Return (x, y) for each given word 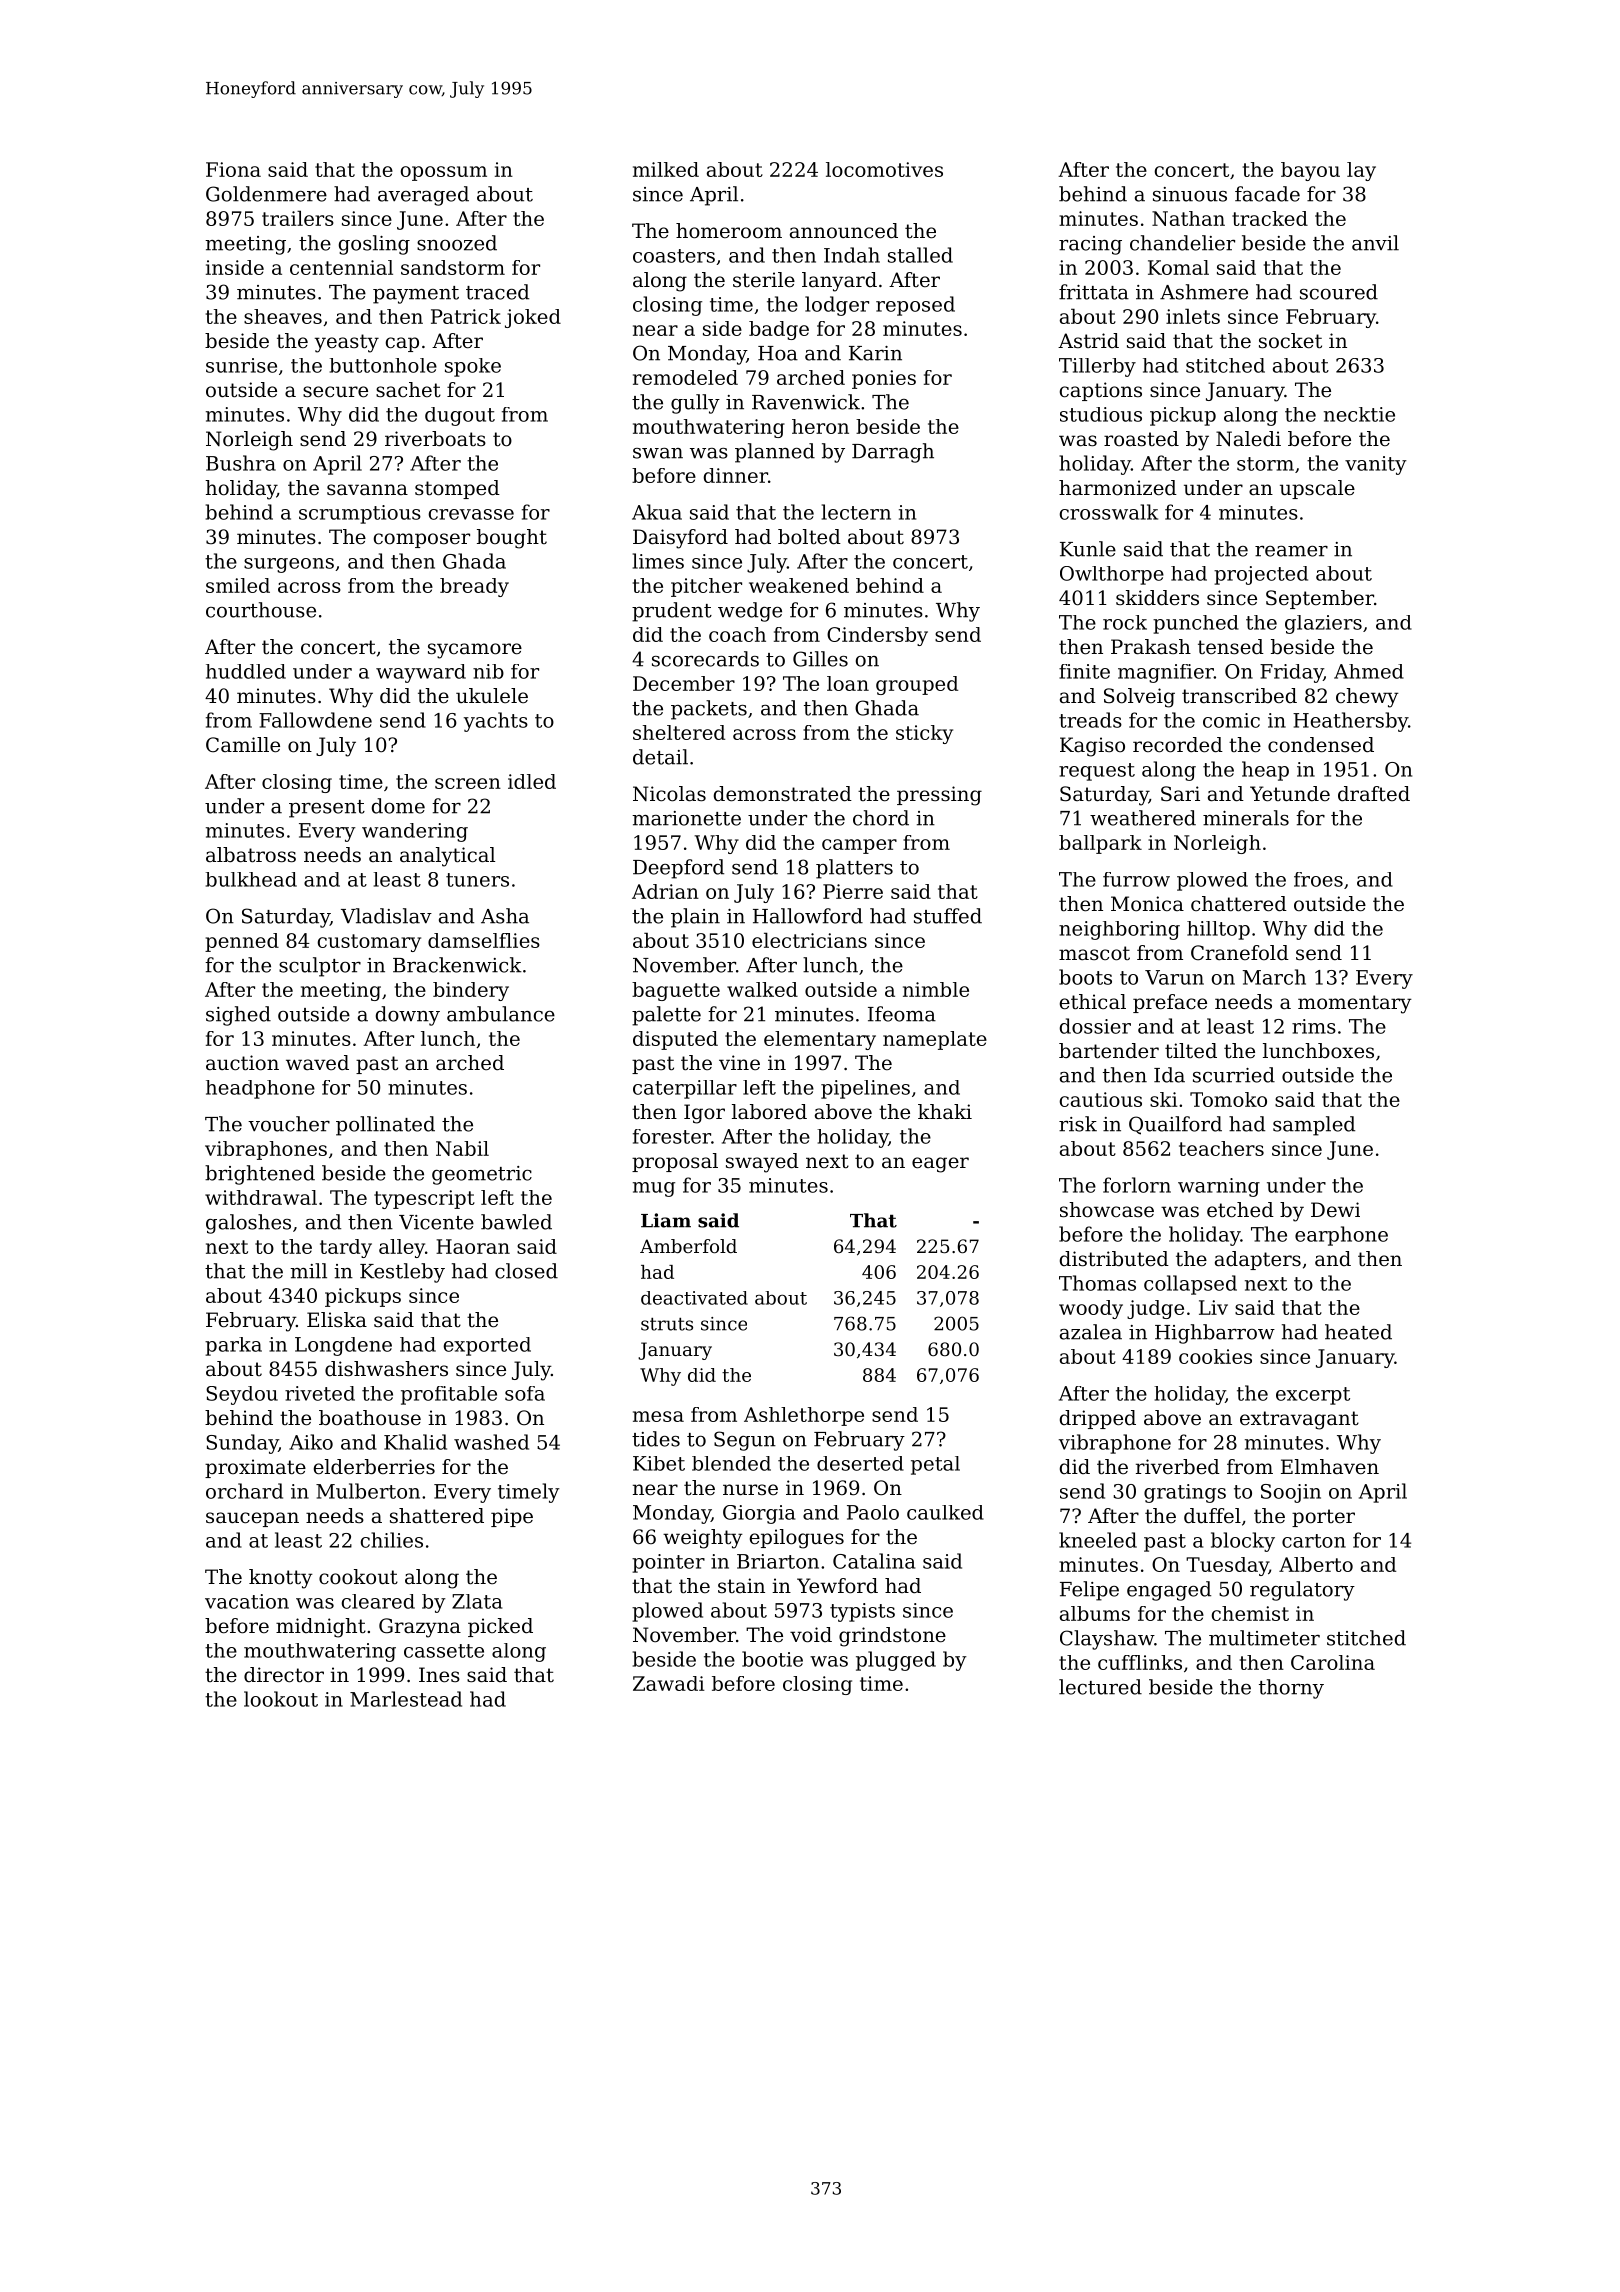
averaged (423, 196)
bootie (772, 1659)
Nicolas (669, 794)
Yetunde (1290, 794)
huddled (246, 671)
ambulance (501, 1014)
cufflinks (1140, 1662)
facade (1267, 194)
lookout (281, 1699)
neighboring (1119, 930)
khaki (945, 1111)
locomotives (884, 169)
